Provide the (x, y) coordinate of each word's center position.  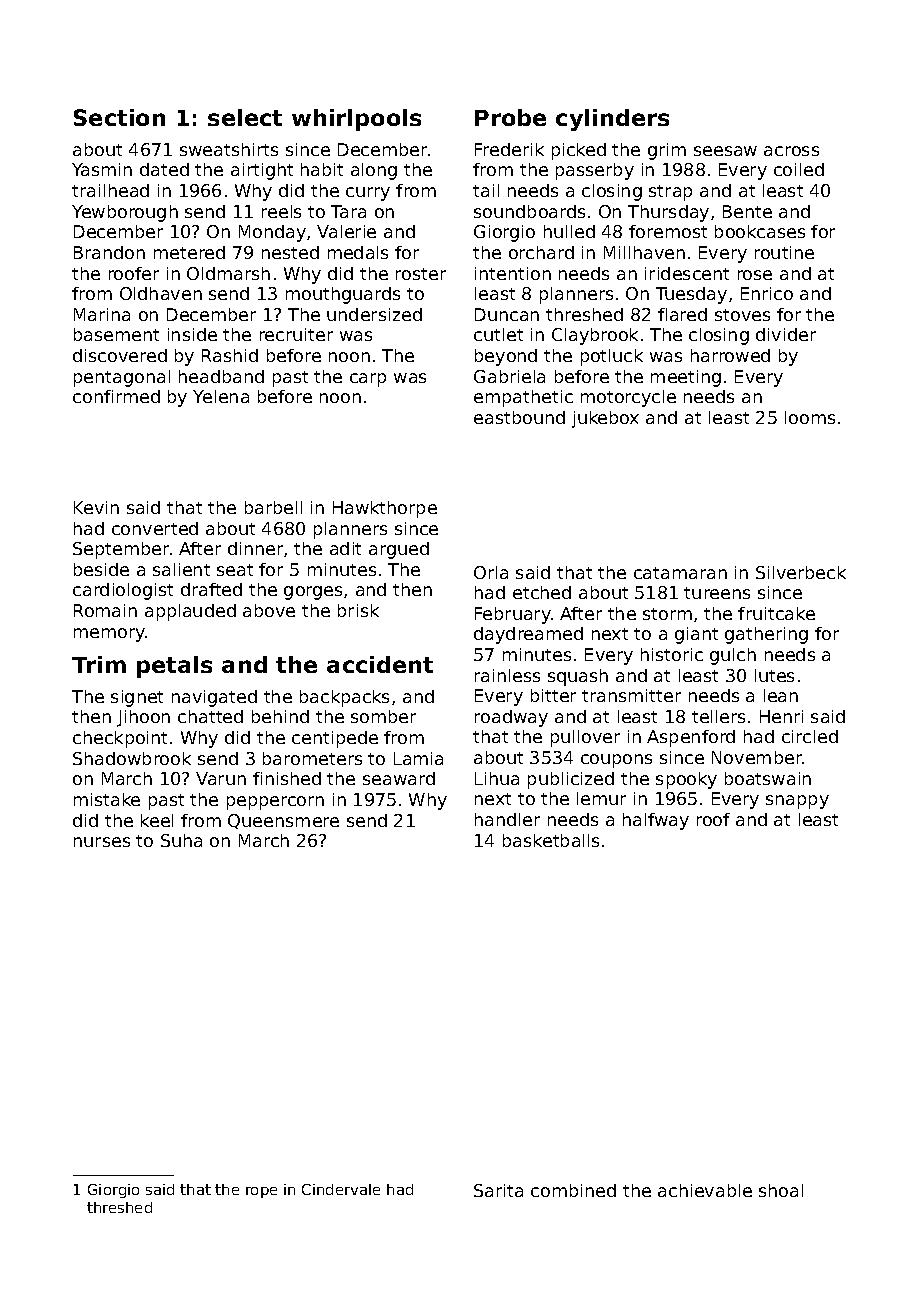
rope (261, 1192)
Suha (181, 840)
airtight (262, 171)
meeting (686, 378)
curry (368, 194)
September (121, 550)
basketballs (551, 840)
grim (667, 151)
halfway (656, 821)
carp (368, 380)
